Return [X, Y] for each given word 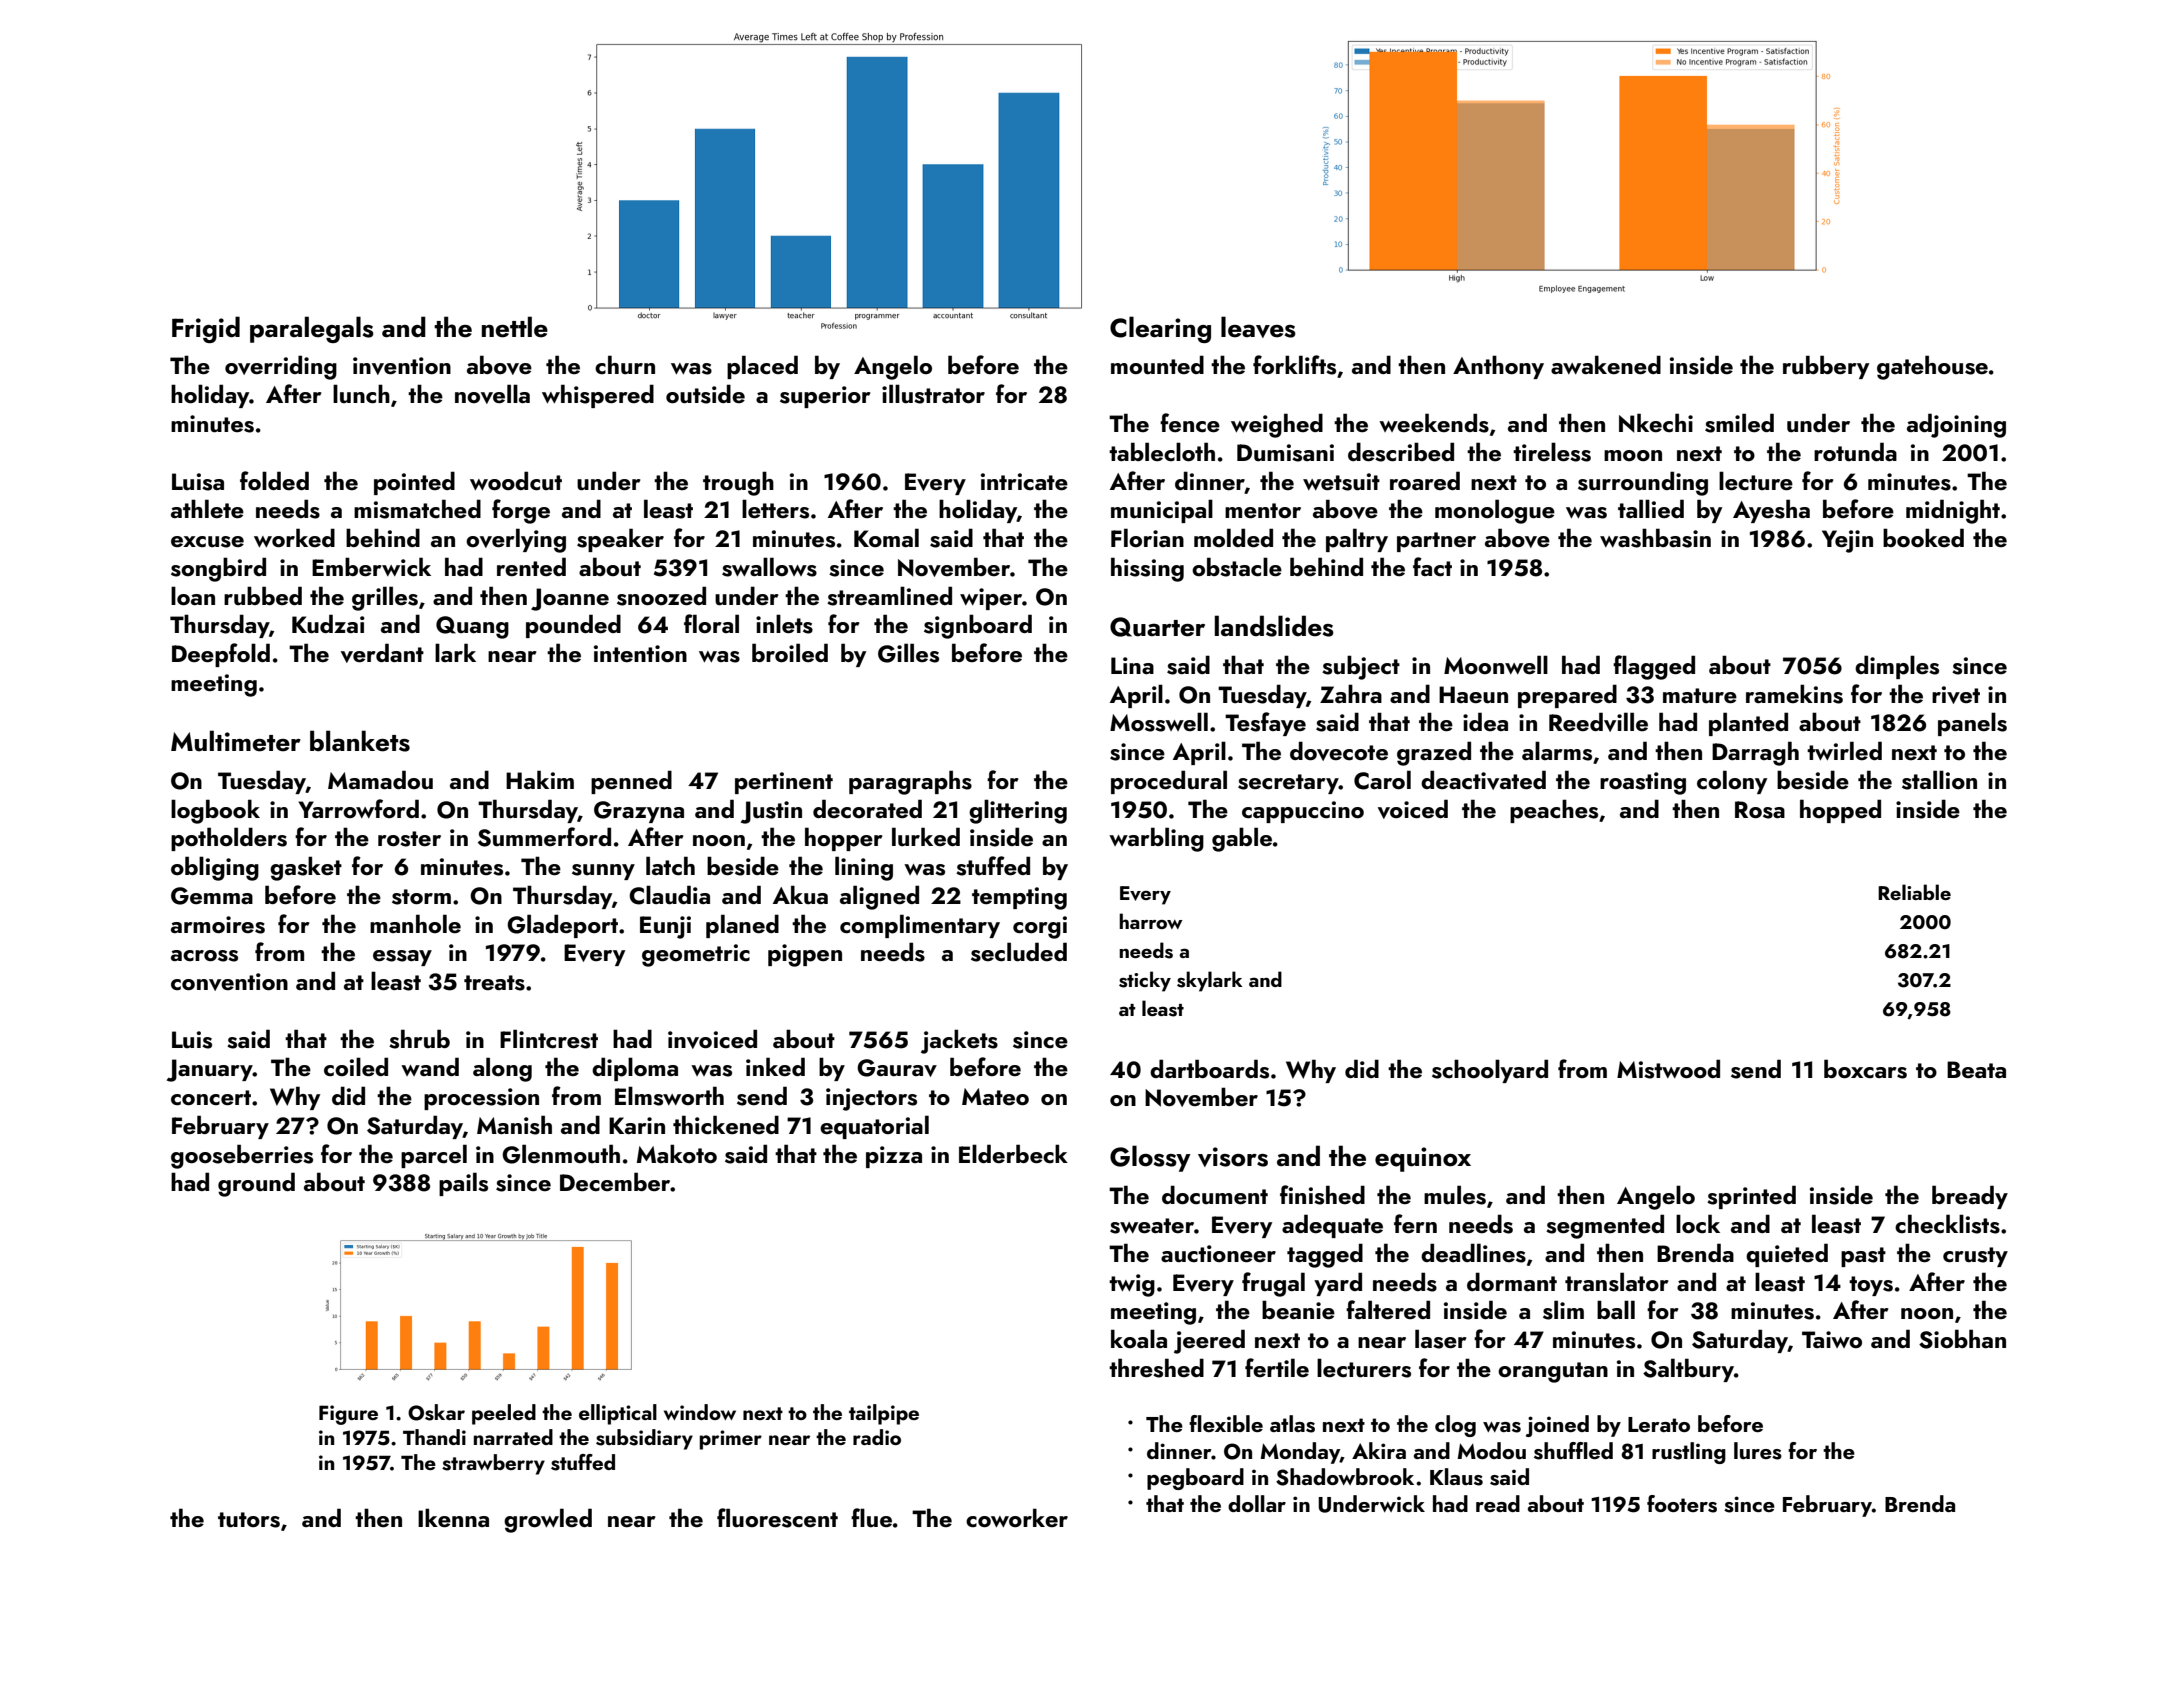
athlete [207, 508]
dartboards [1209, 1069]
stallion [1939, 780]
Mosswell [1159, 722]
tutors [249, 1520]
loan [193, 595]
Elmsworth [669, 1096]
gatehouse [1932, 367]
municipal [1162, 511]
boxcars [1865, 1069]
